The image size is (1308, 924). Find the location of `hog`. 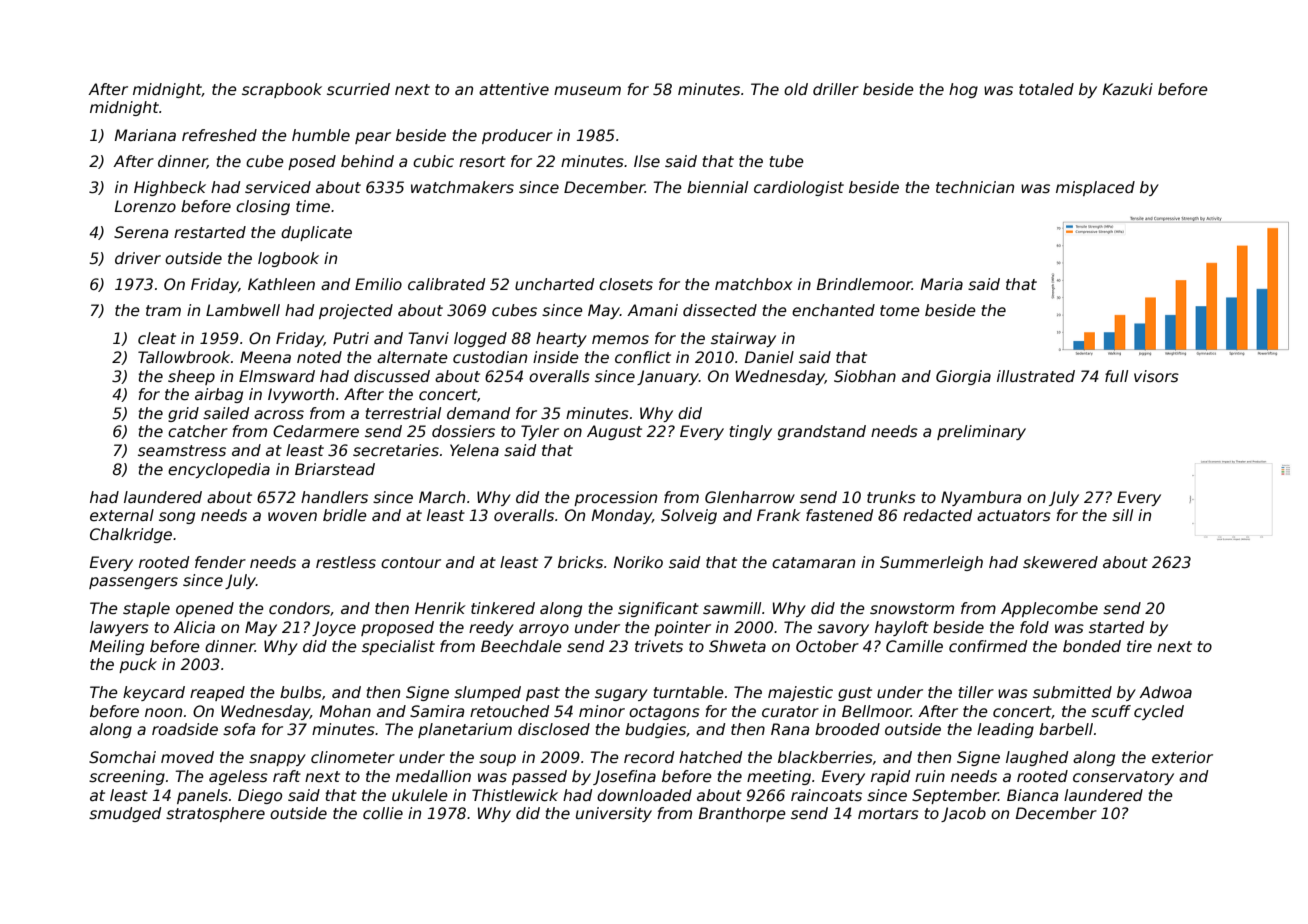

hog is located at coordinates (963, 90).
